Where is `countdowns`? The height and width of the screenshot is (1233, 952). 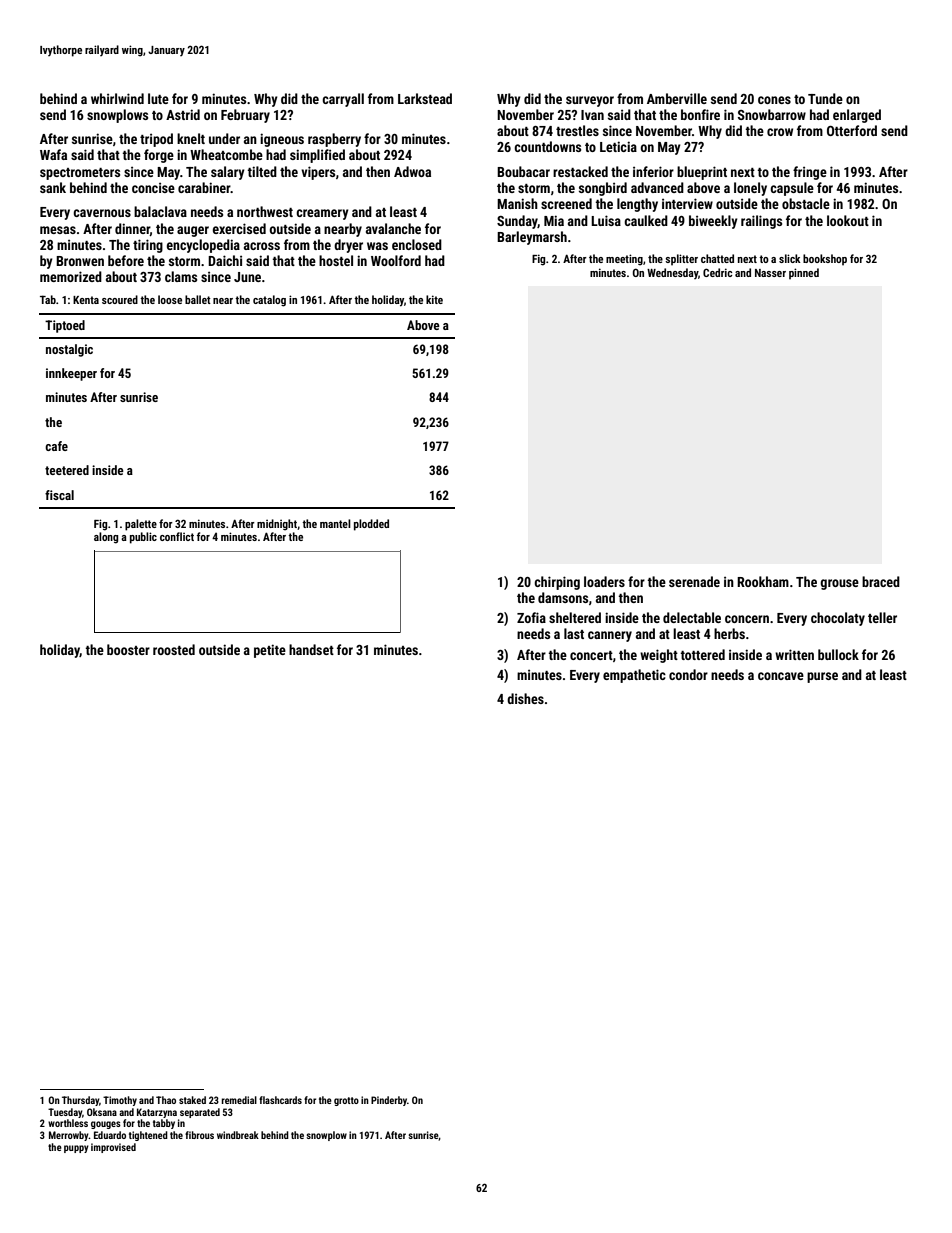 countdowns is located at coordinates (547, 146).
